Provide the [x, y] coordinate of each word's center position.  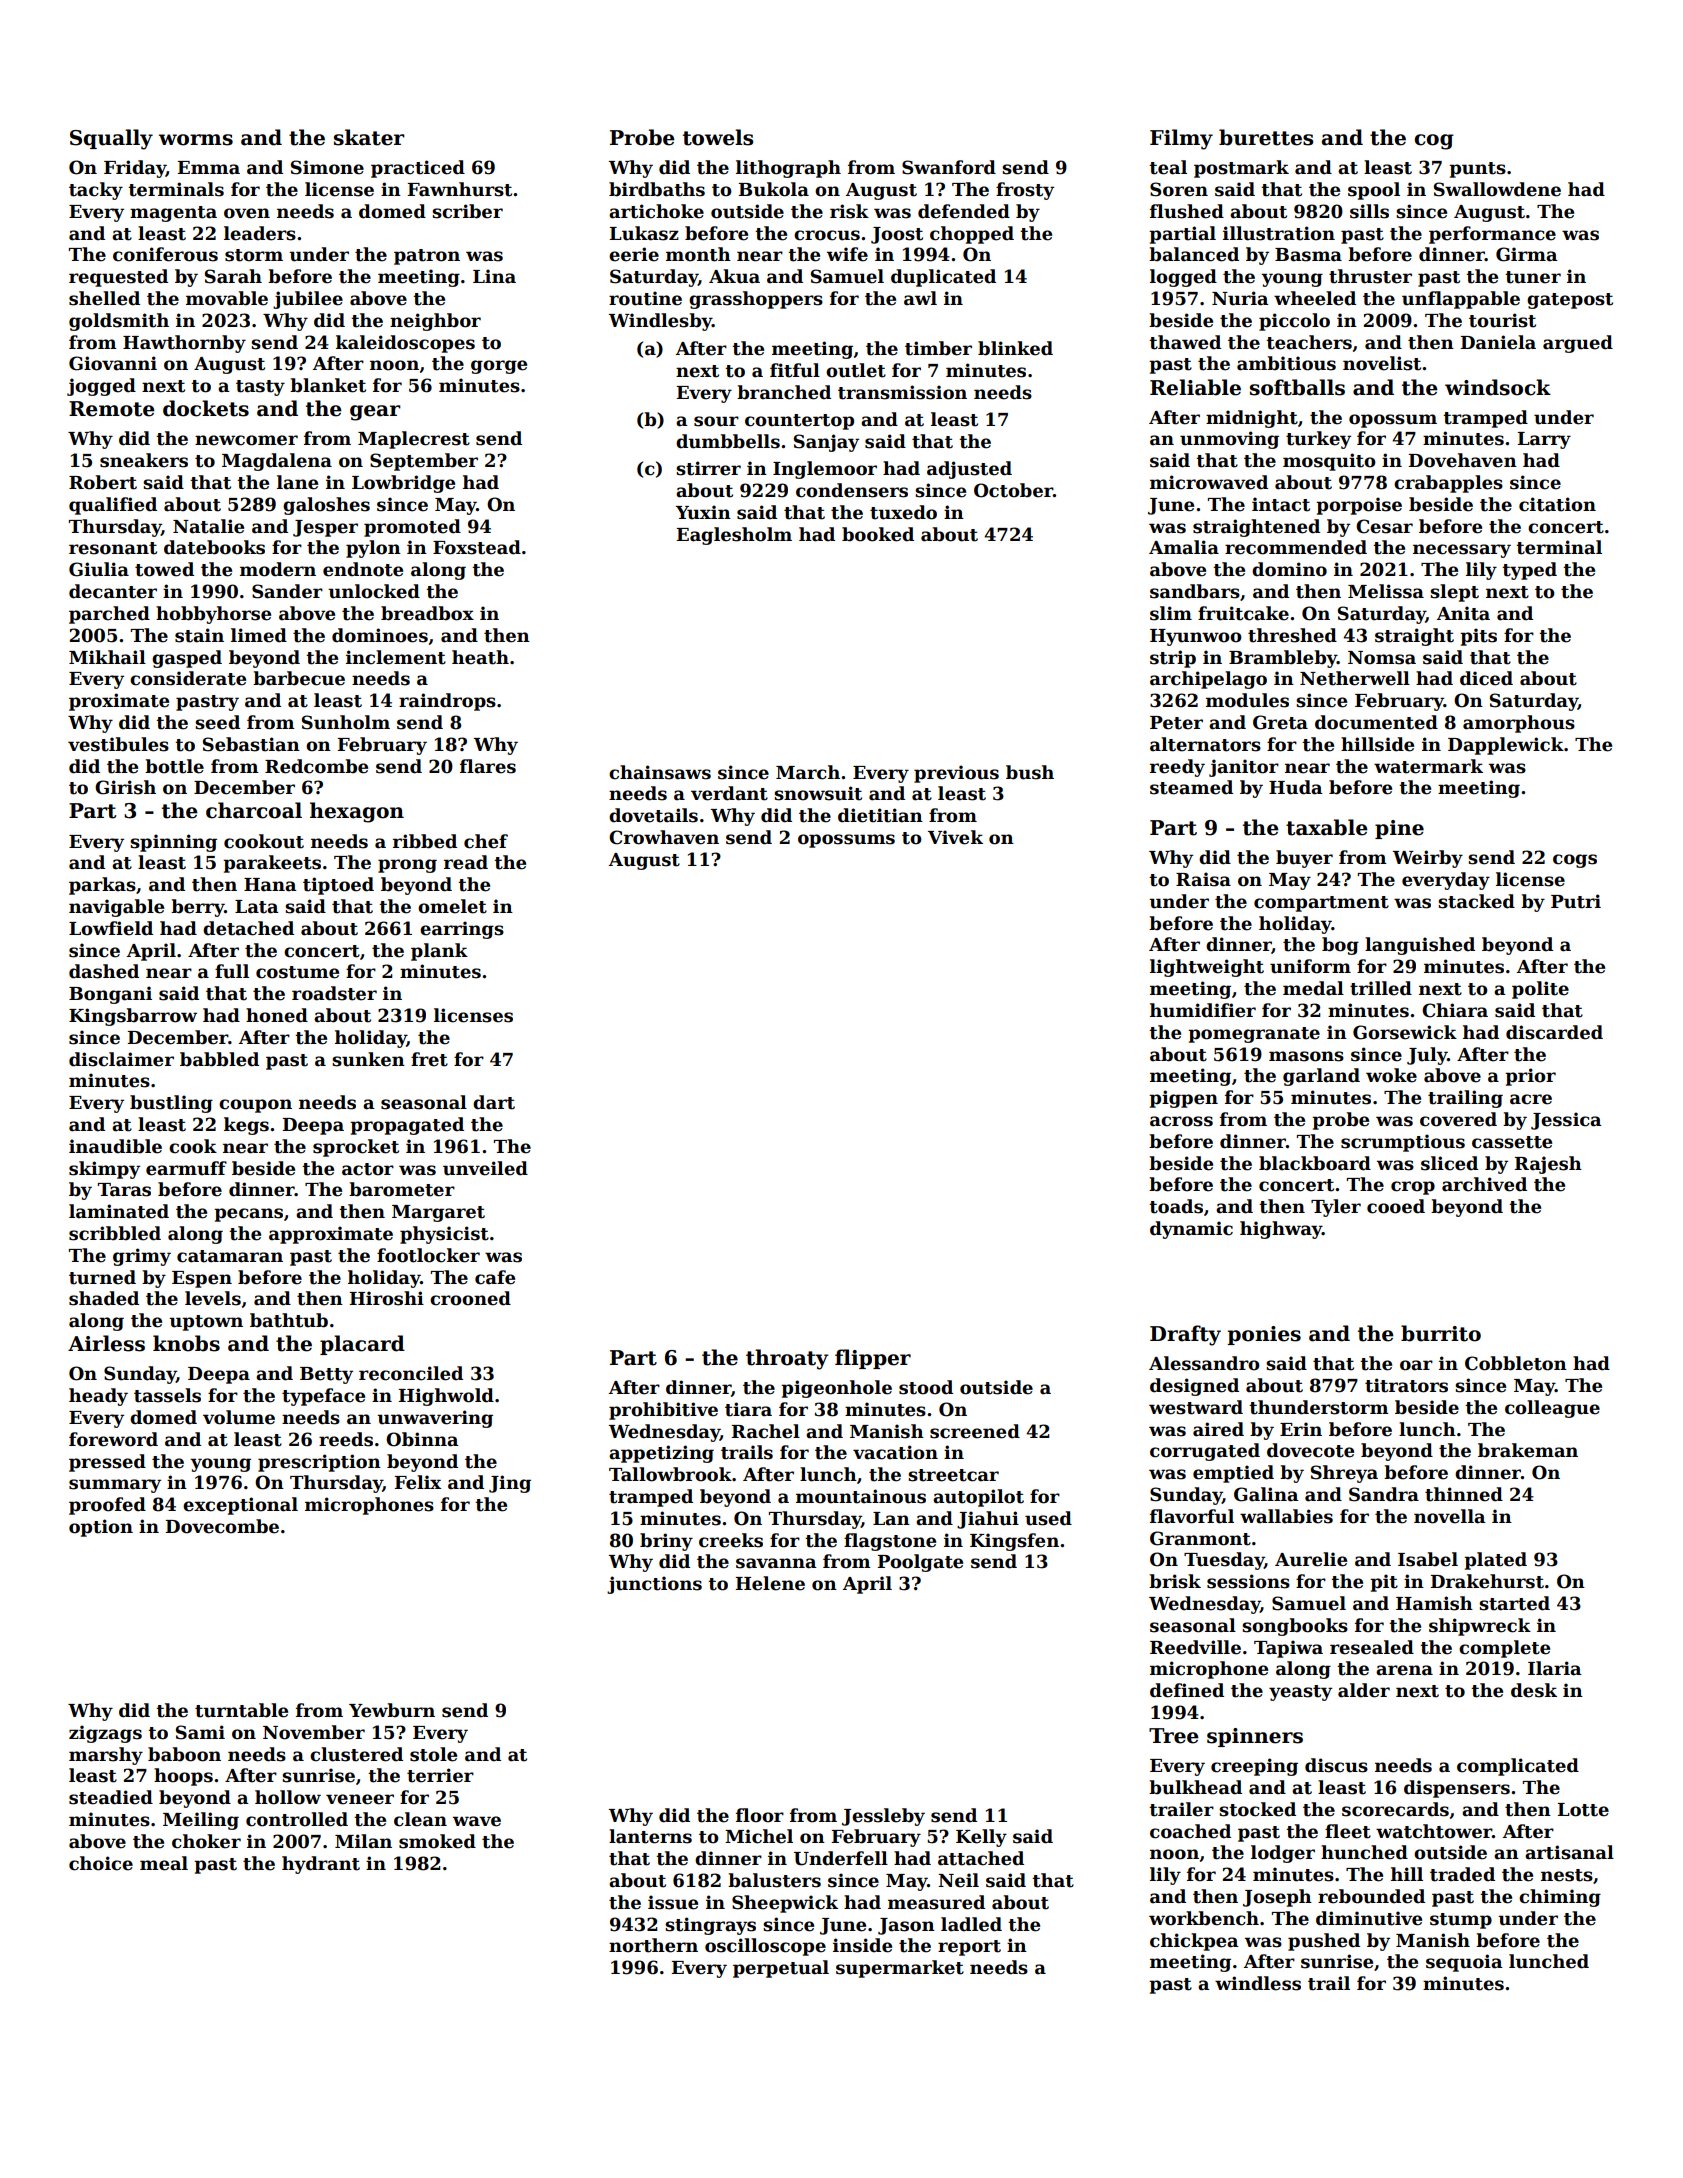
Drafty [1185, 1335]
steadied [111, 1797]
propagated [407, 1126]
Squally [111, 139]
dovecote [1310, 1450]
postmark [1241, 169]
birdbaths [657, 189]
